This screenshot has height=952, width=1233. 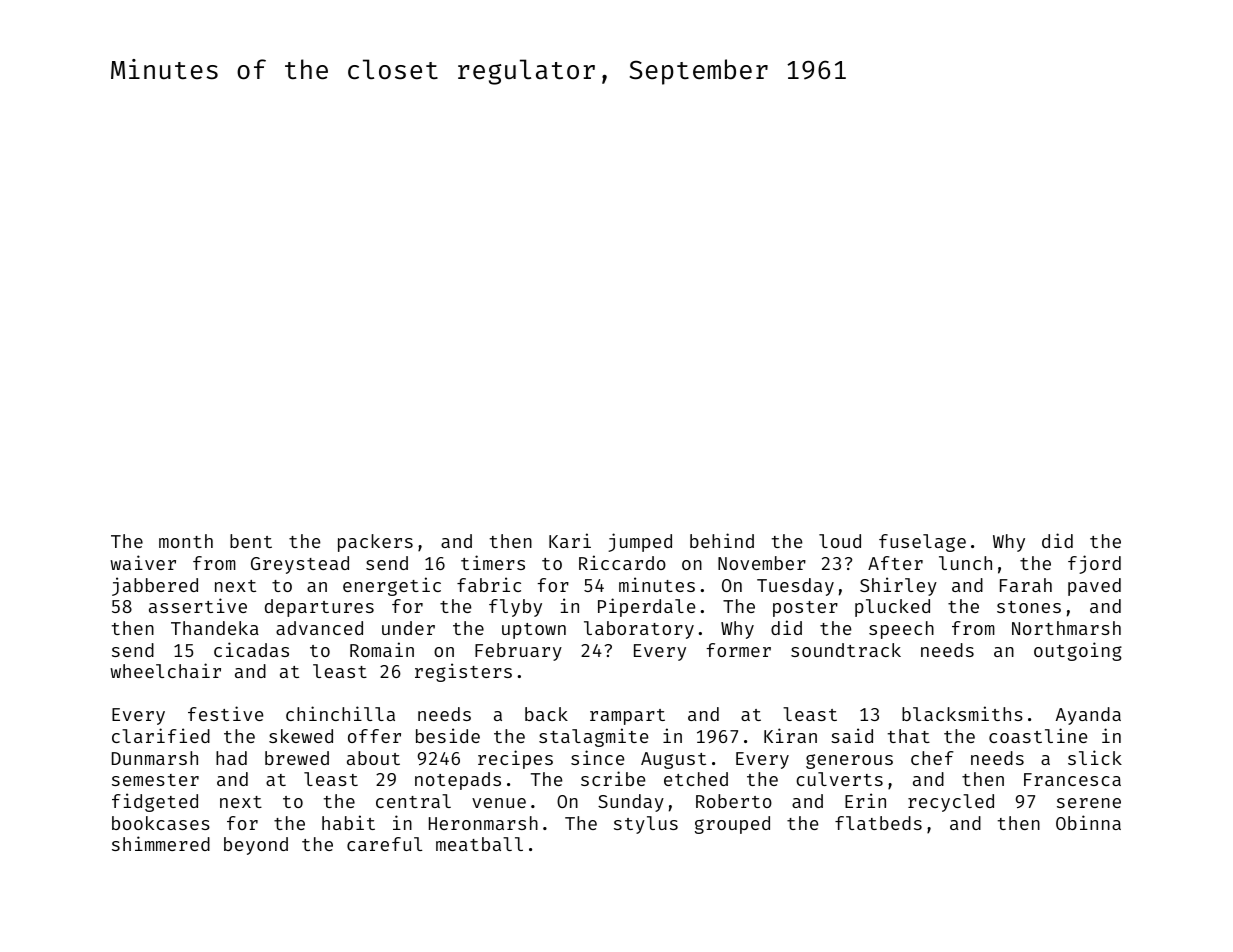 What do you see at coordinates (1066, 628) in the screenshot?
I see `Northmarsh` at bounding box center [1066, 628].
